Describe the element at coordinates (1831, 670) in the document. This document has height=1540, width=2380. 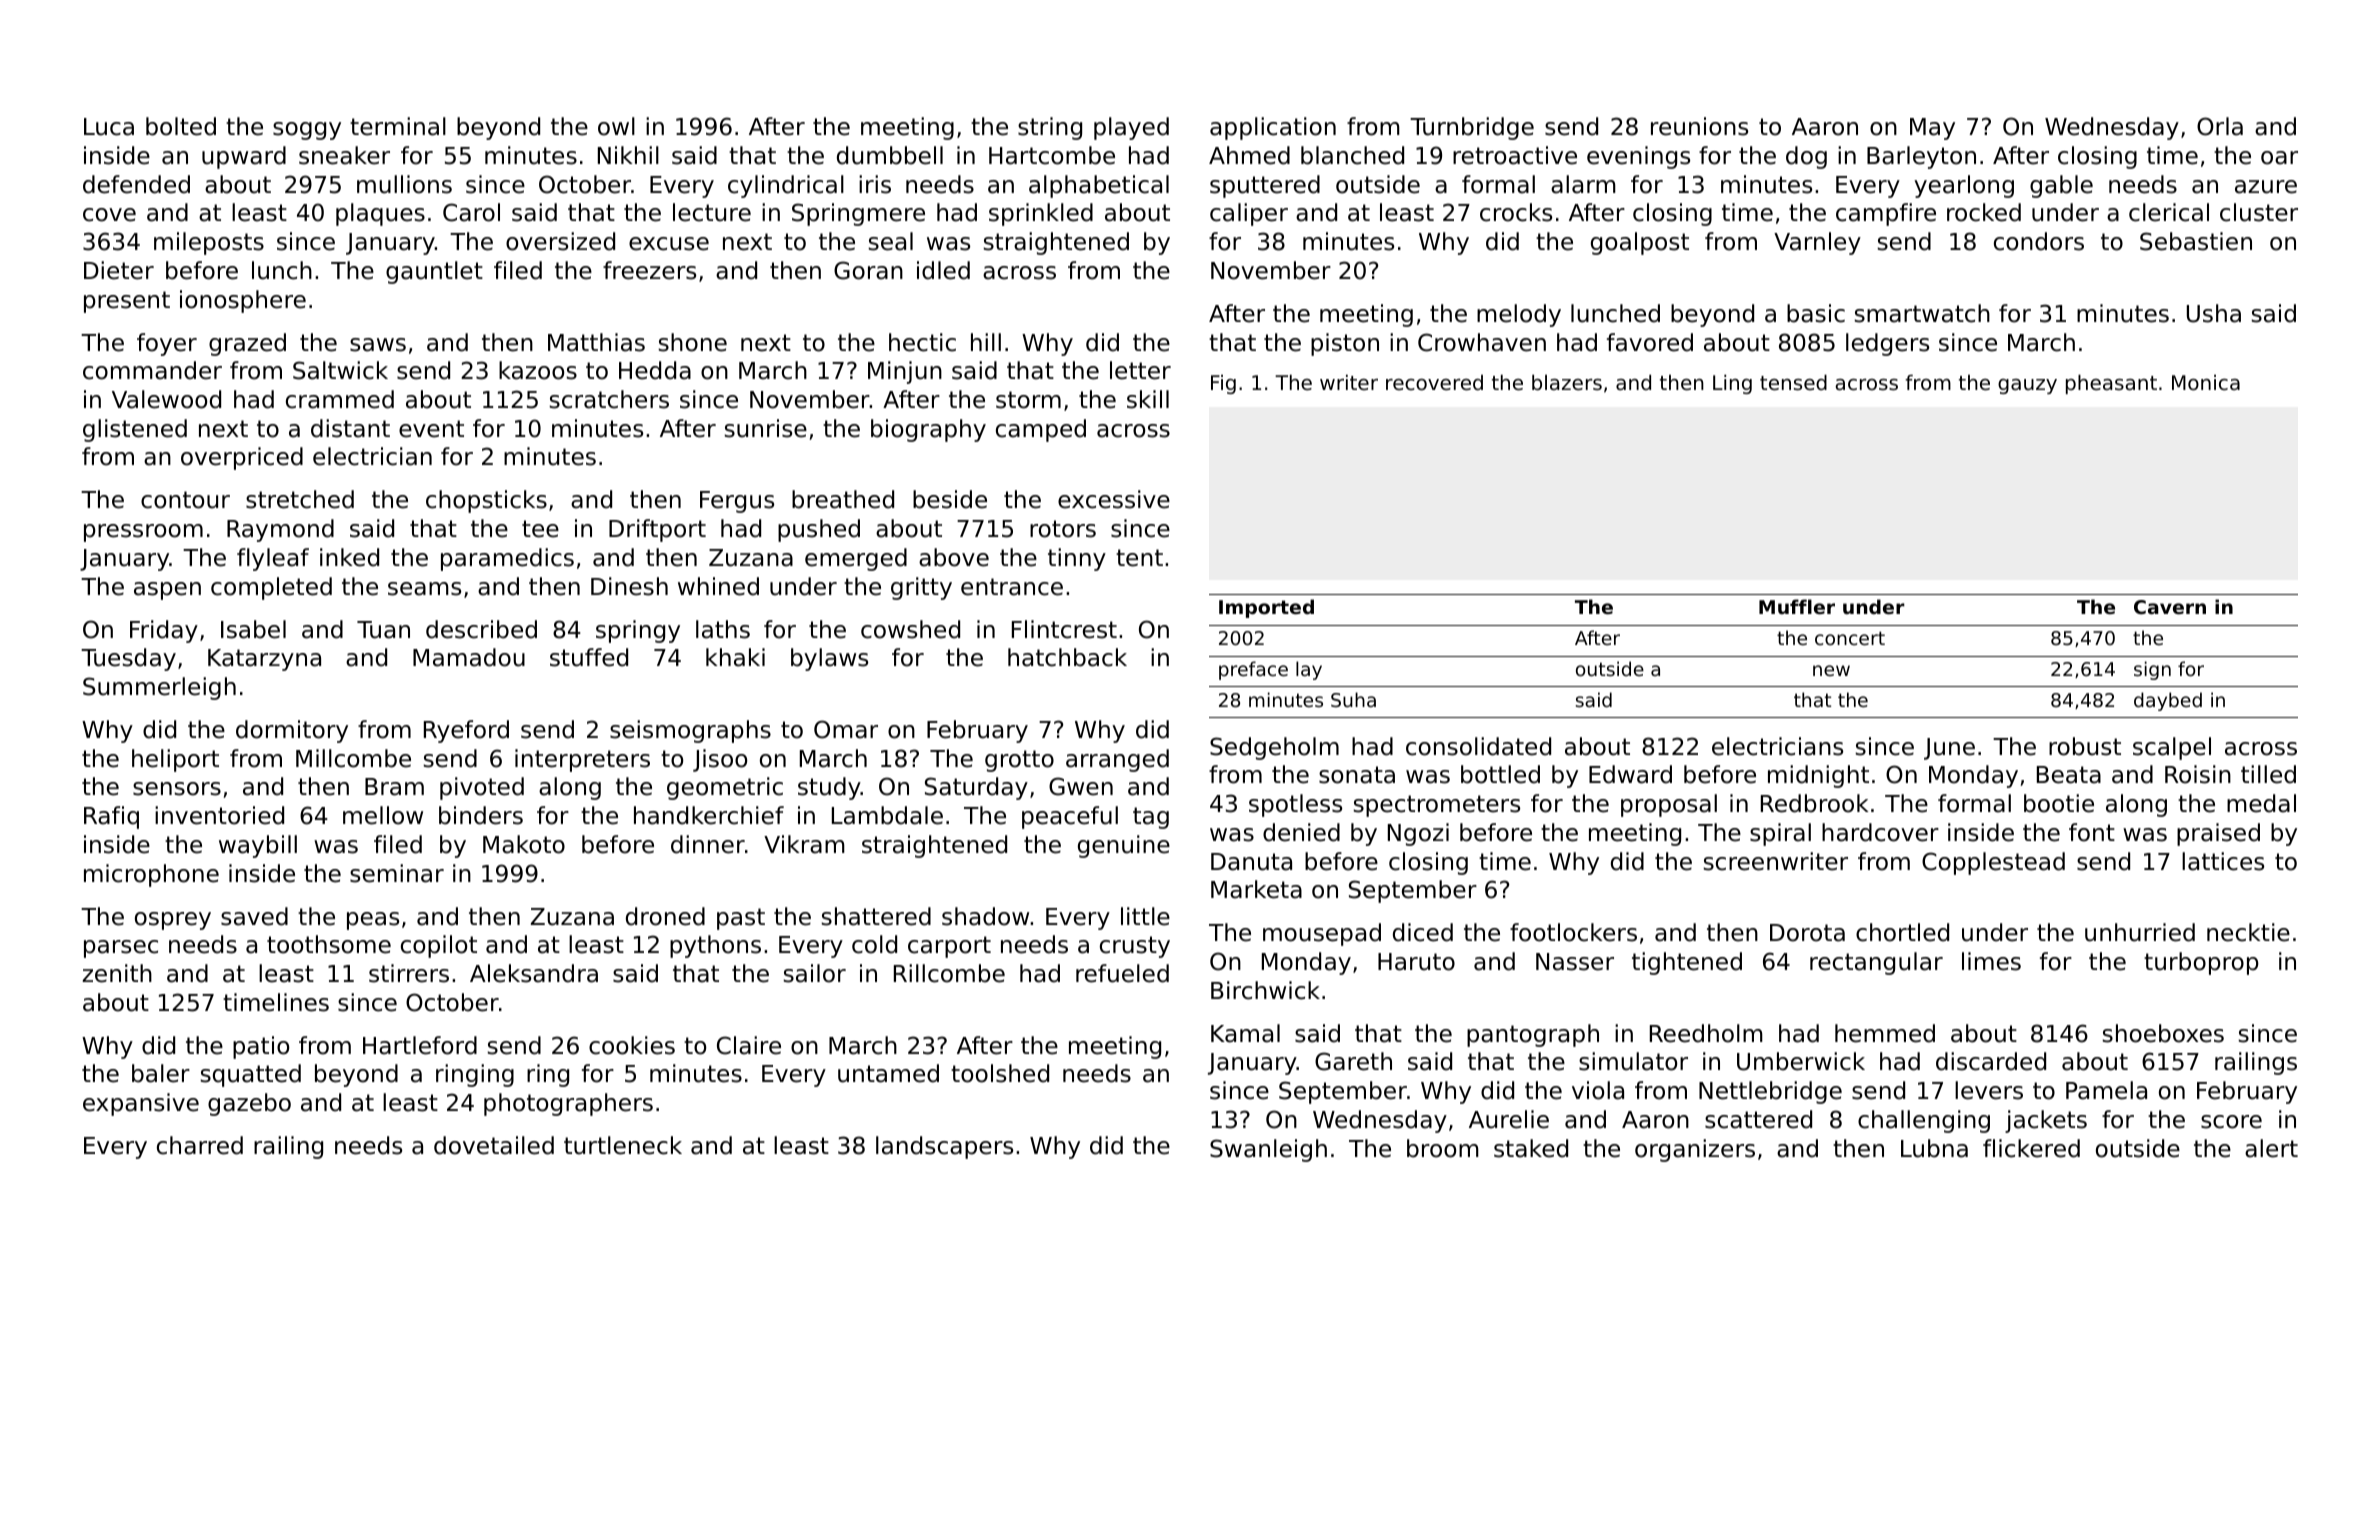
I see `new` at that location.
